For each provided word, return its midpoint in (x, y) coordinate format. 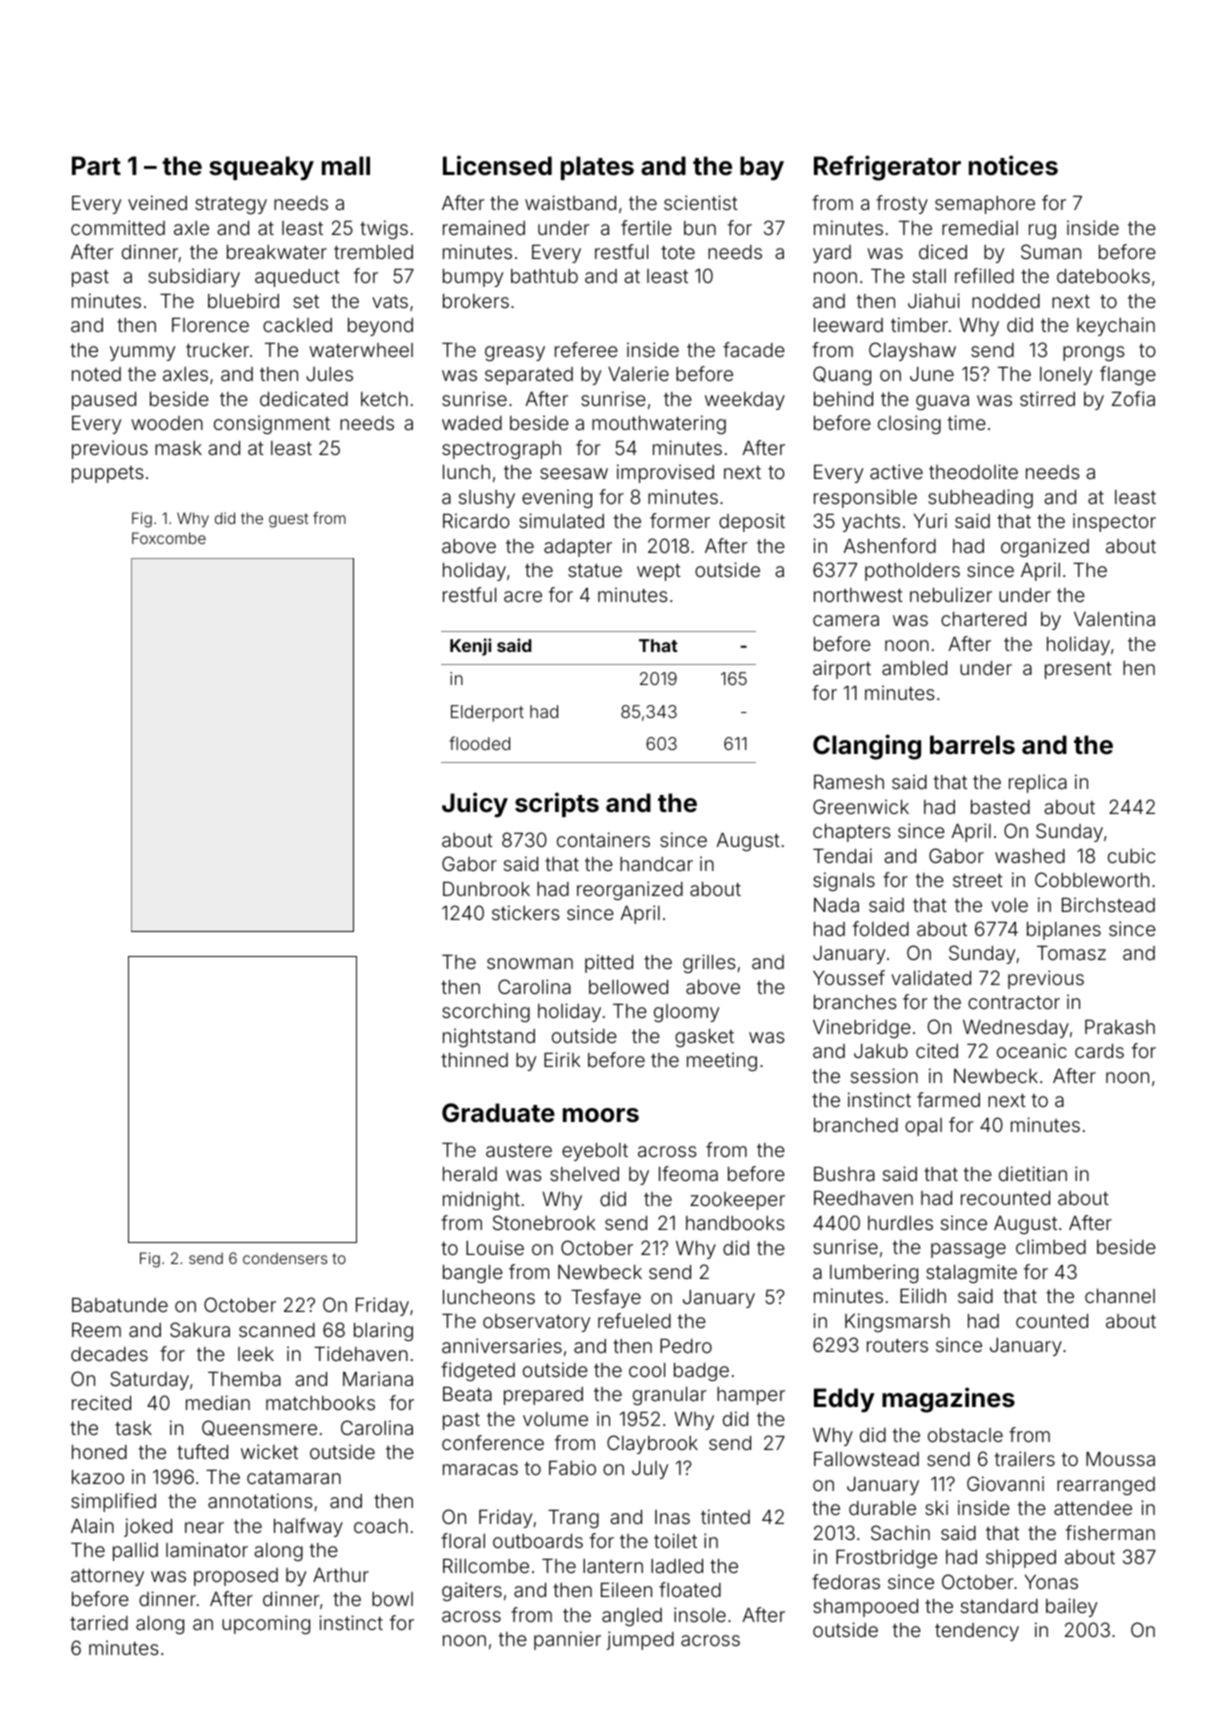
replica (1038, 783)
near (204, 1527)
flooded (479, 743)
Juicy (475, 805)
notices (1013, 165)
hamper (751, 1396)
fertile (646, 227)
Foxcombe (169, 538)
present (1078, 670)
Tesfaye (606, 1298)
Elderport (487, 713)
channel (1120, 1296)
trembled (373, 252)
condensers (285, 1258)
